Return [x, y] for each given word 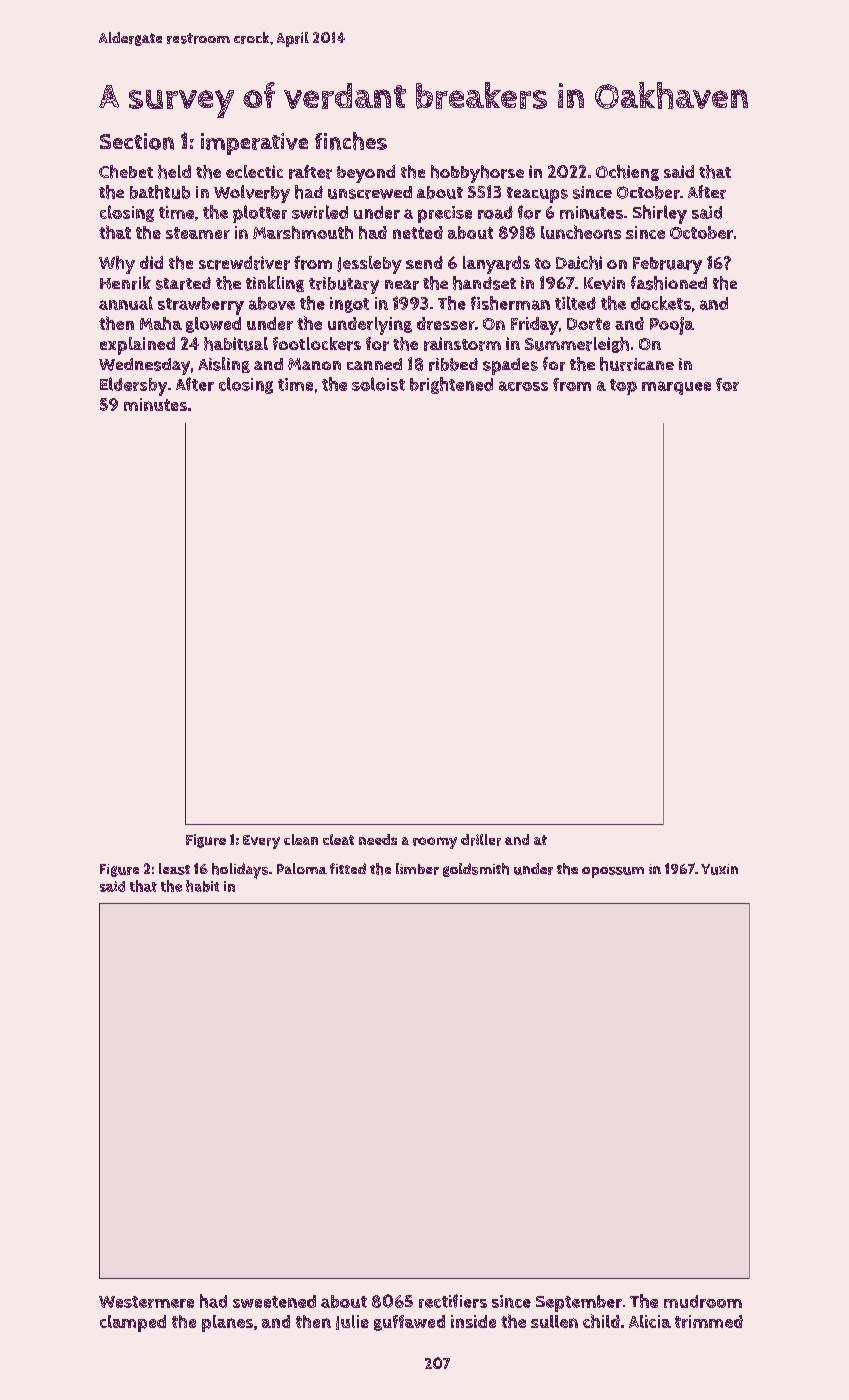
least [174, 869]
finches [351, 141]
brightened [451, 385]
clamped [133, 1323]
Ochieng [627, 173]
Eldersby [133, 386]
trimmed [709, 1321]
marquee [676, 388]
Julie [352, 1322]
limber [417, 869]
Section [137, 141]
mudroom [703, 1301]
